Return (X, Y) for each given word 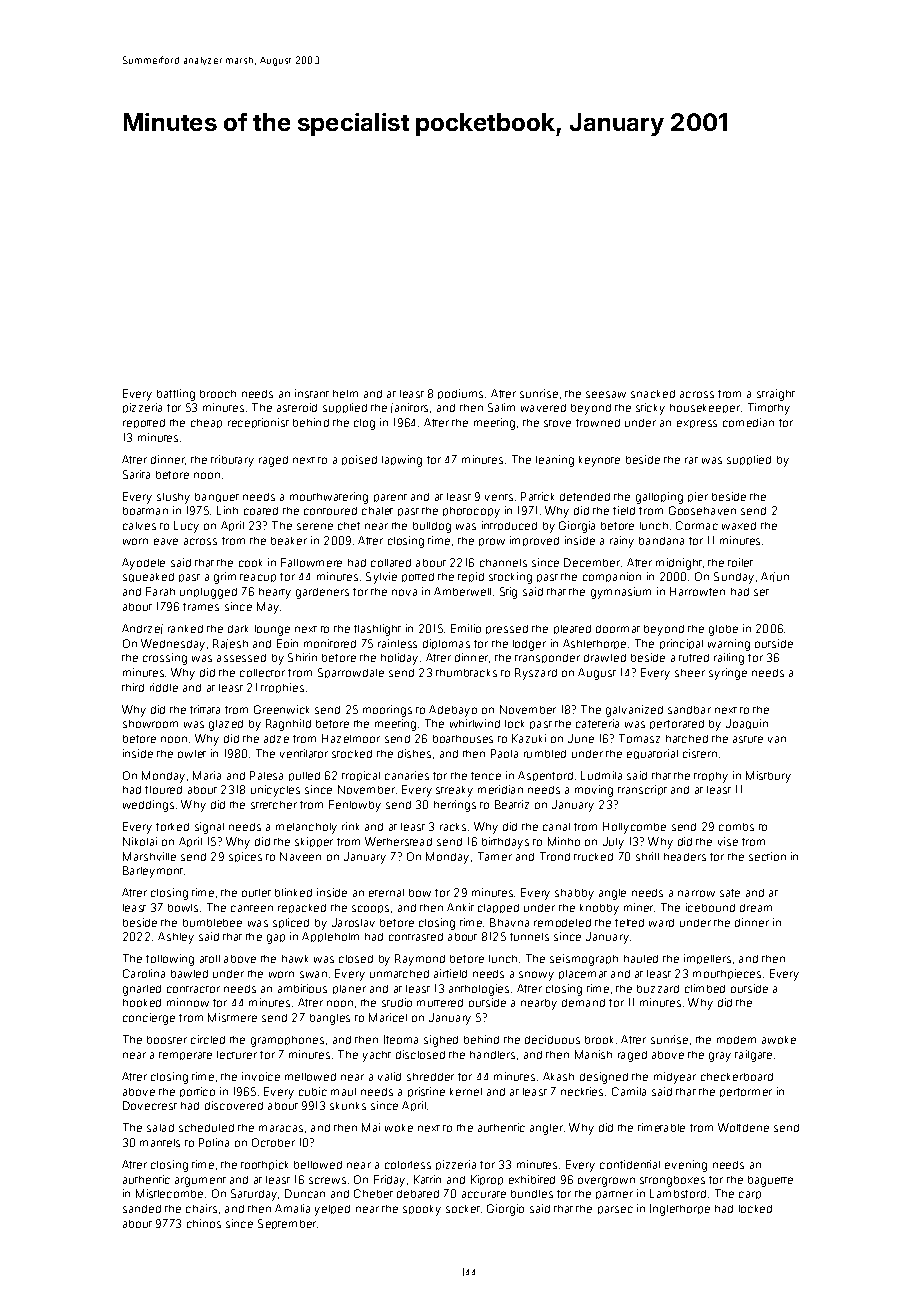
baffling (176, 395)
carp (750, 1195)
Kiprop (487, 1180)
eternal (386, 893)
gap (276, 939)
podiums (460, 394)
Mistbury (768, 777)
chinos (204, 1223)
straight (776, 395)
